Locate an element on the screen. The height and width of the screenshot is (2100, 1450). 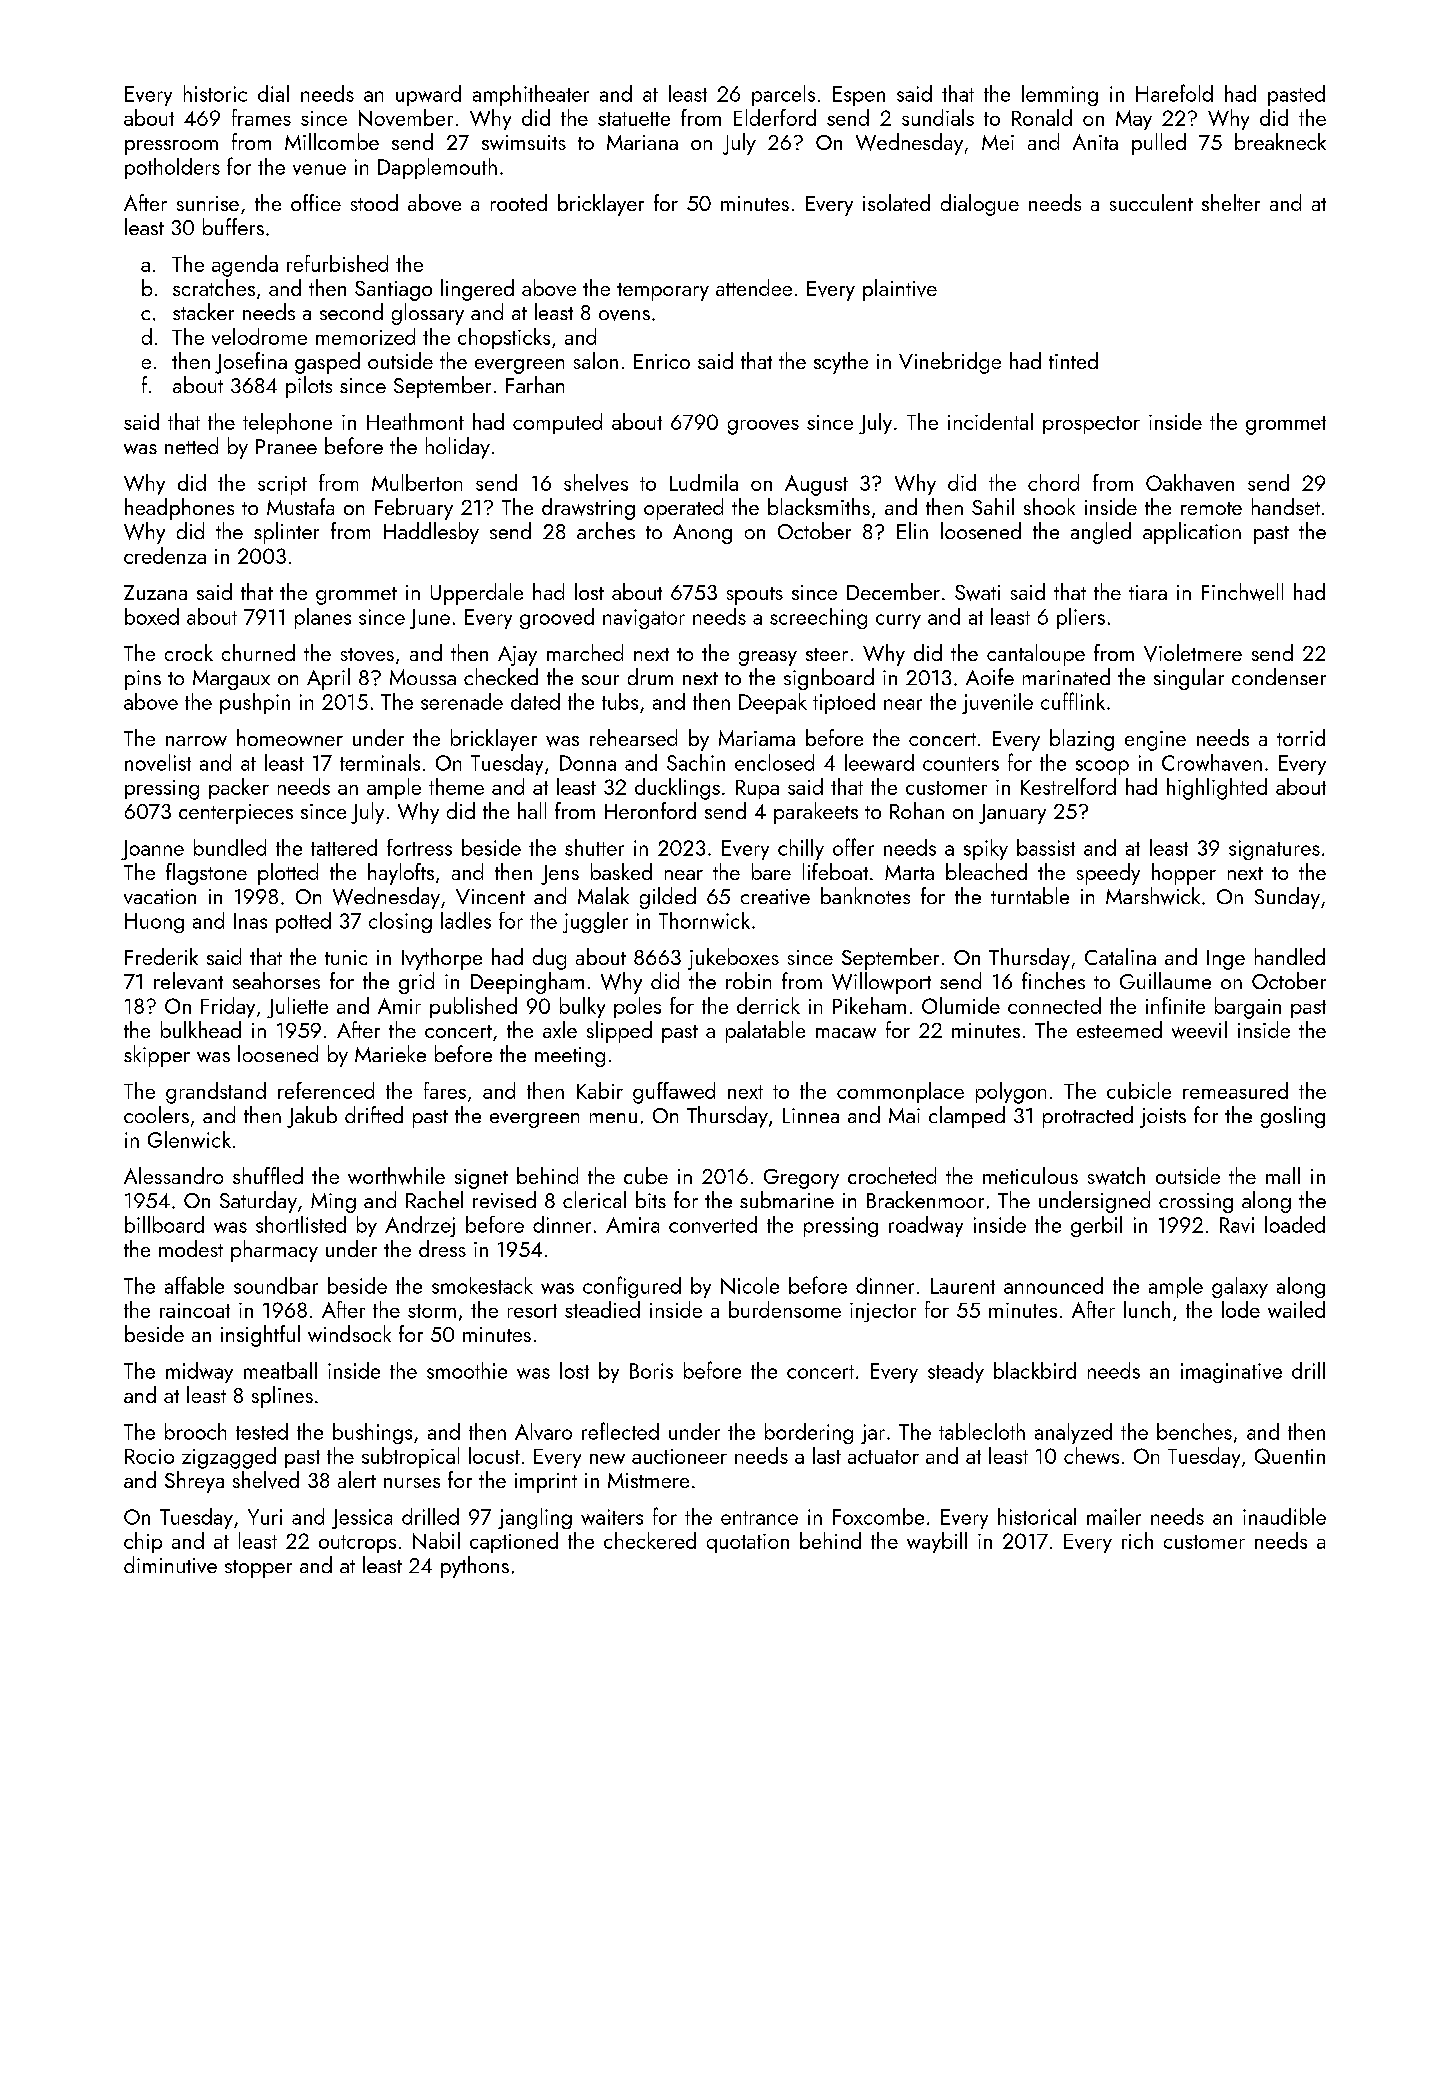
bushings is located at coordinates (372, 1433).
